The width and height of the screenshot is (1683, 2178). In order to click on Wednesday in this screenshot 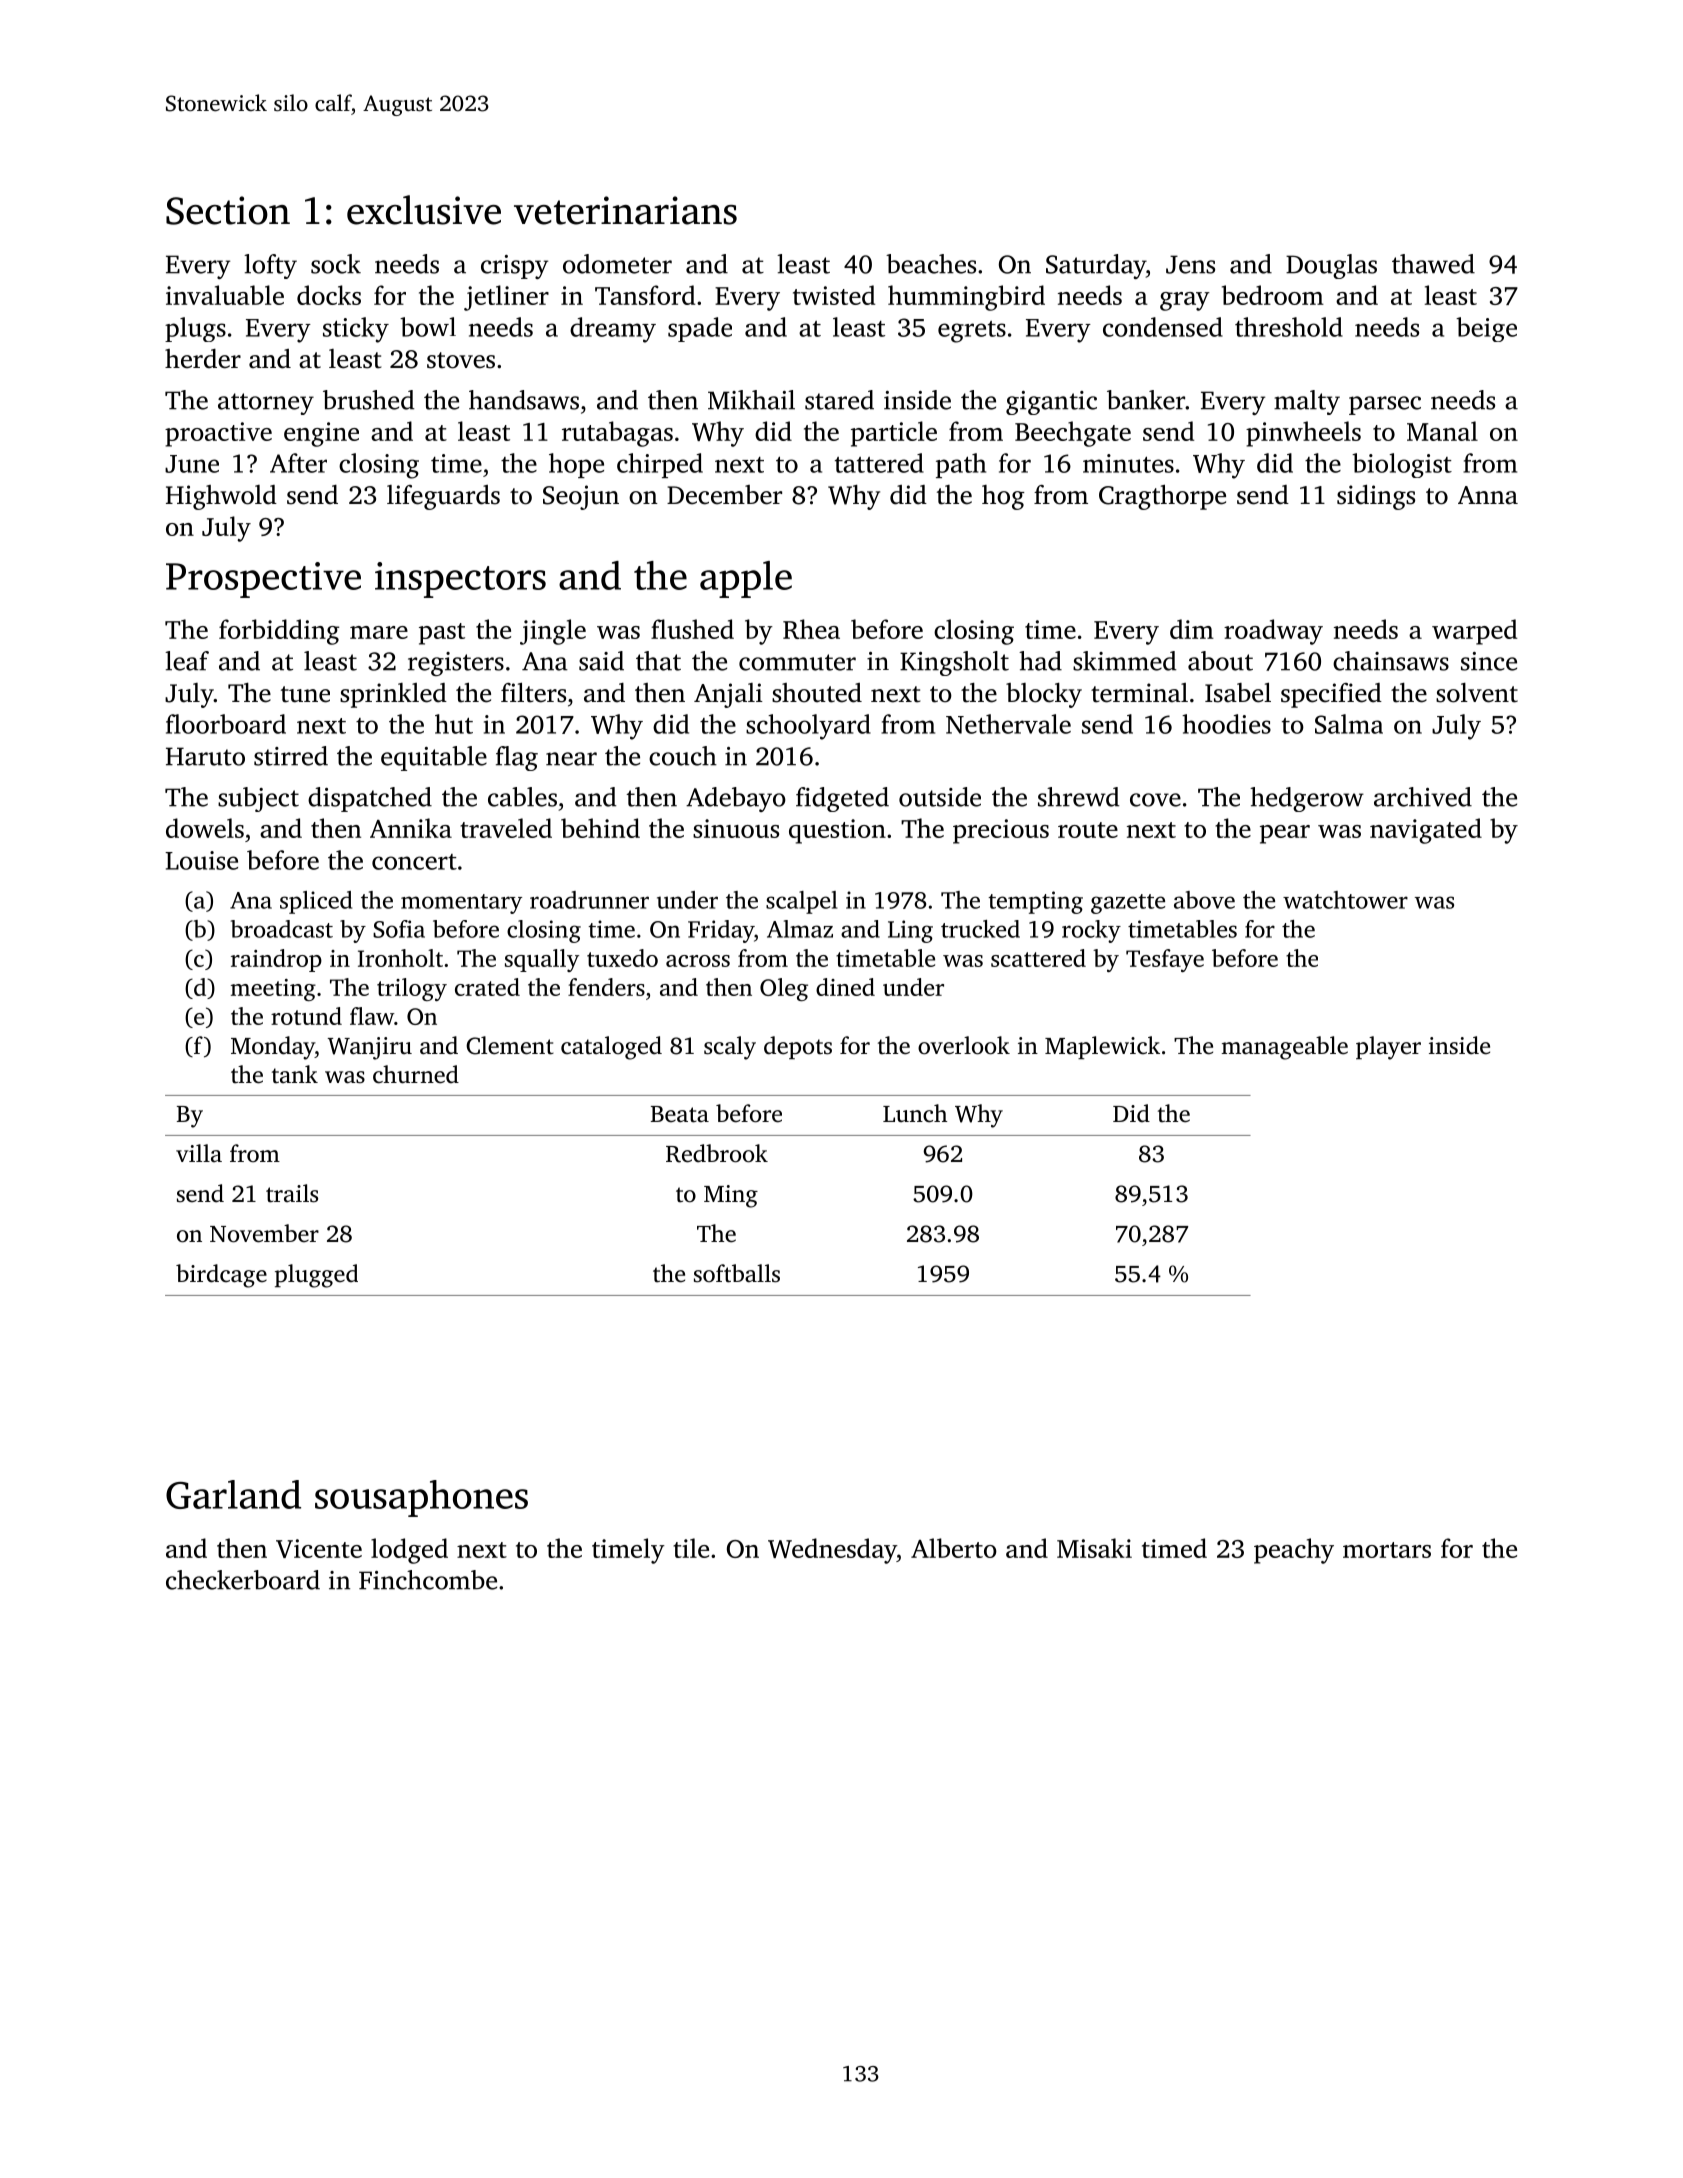, I will do `click(832, 1551)`.
